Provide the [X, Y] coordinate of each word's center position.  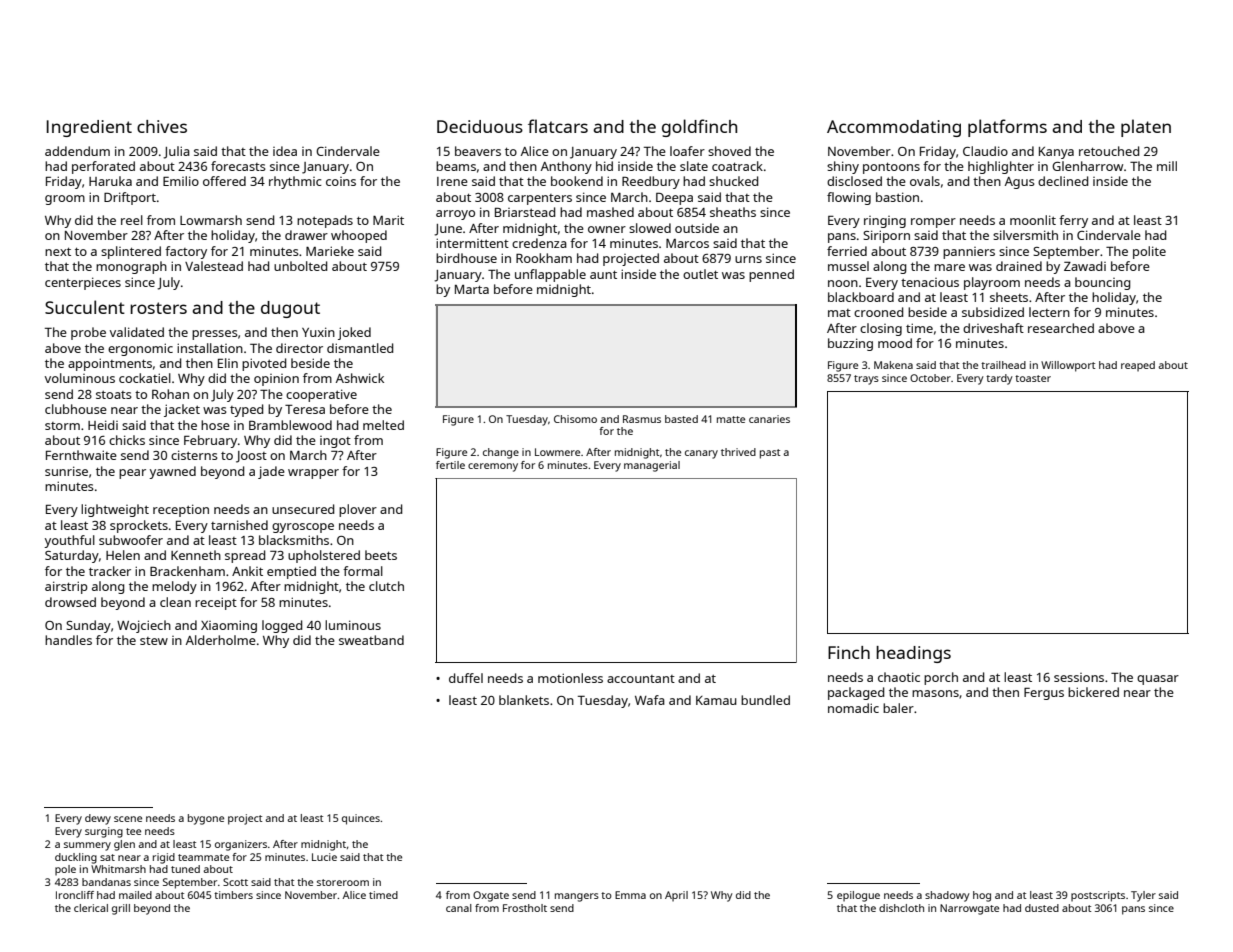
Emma [630, 895]
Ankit [247, 571]
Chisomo [575, 419]
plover [358, 510]
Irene [452, 181]
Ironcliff [75, 895]
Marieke [330, 251]
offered [224, 181]
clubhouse [76, 409]
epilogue [858, 896]
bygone [206, 819]
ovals [925, 181]
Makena [893, 365]
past [770, 454]
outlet [700, 274]
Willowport [1068, 366]
